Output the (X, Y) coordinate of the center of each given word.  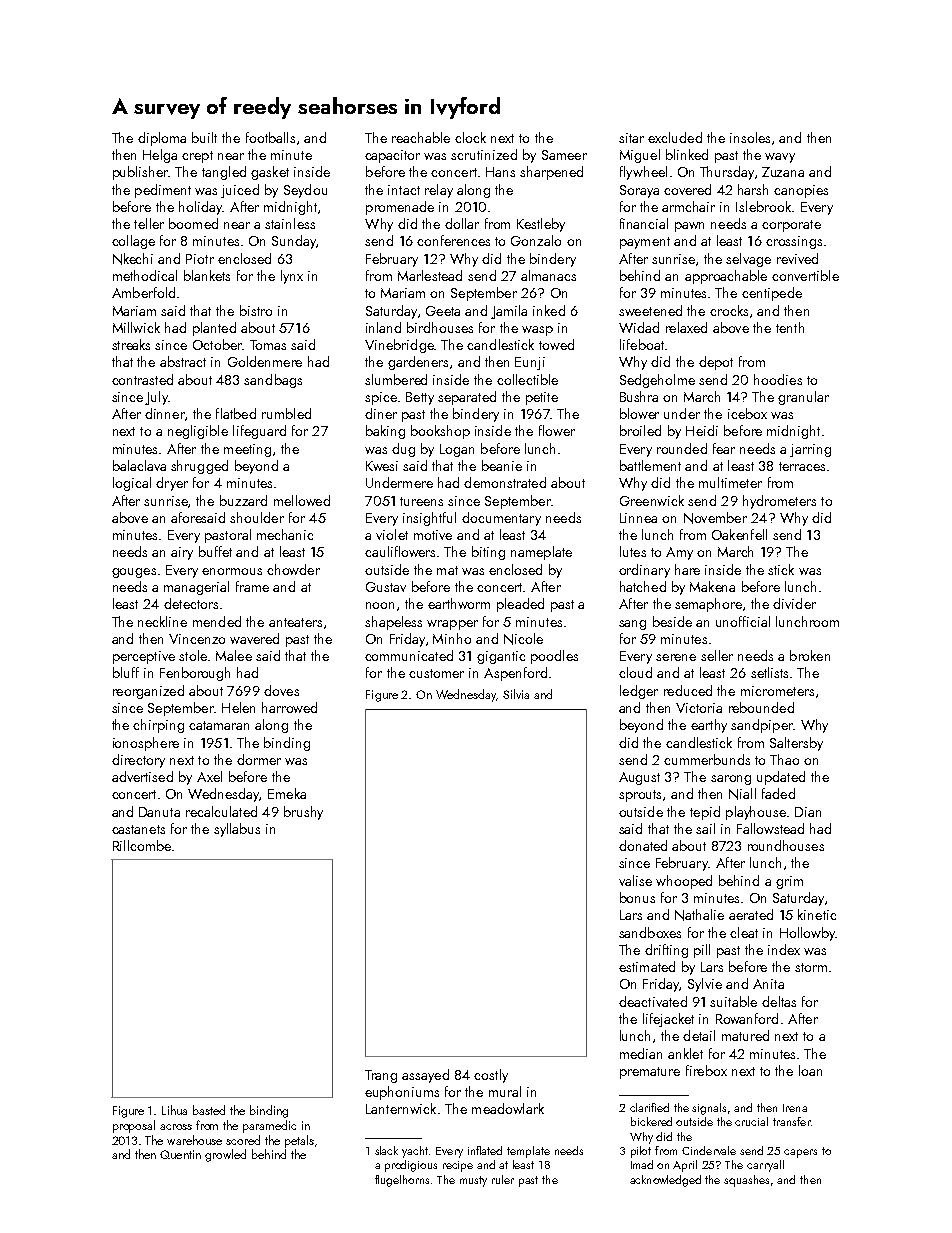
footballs (270, 137)
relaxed (686, 327)
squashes (746, 1181)
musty (473, 1181)
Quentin (180, 1154)
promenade (400, 208)
